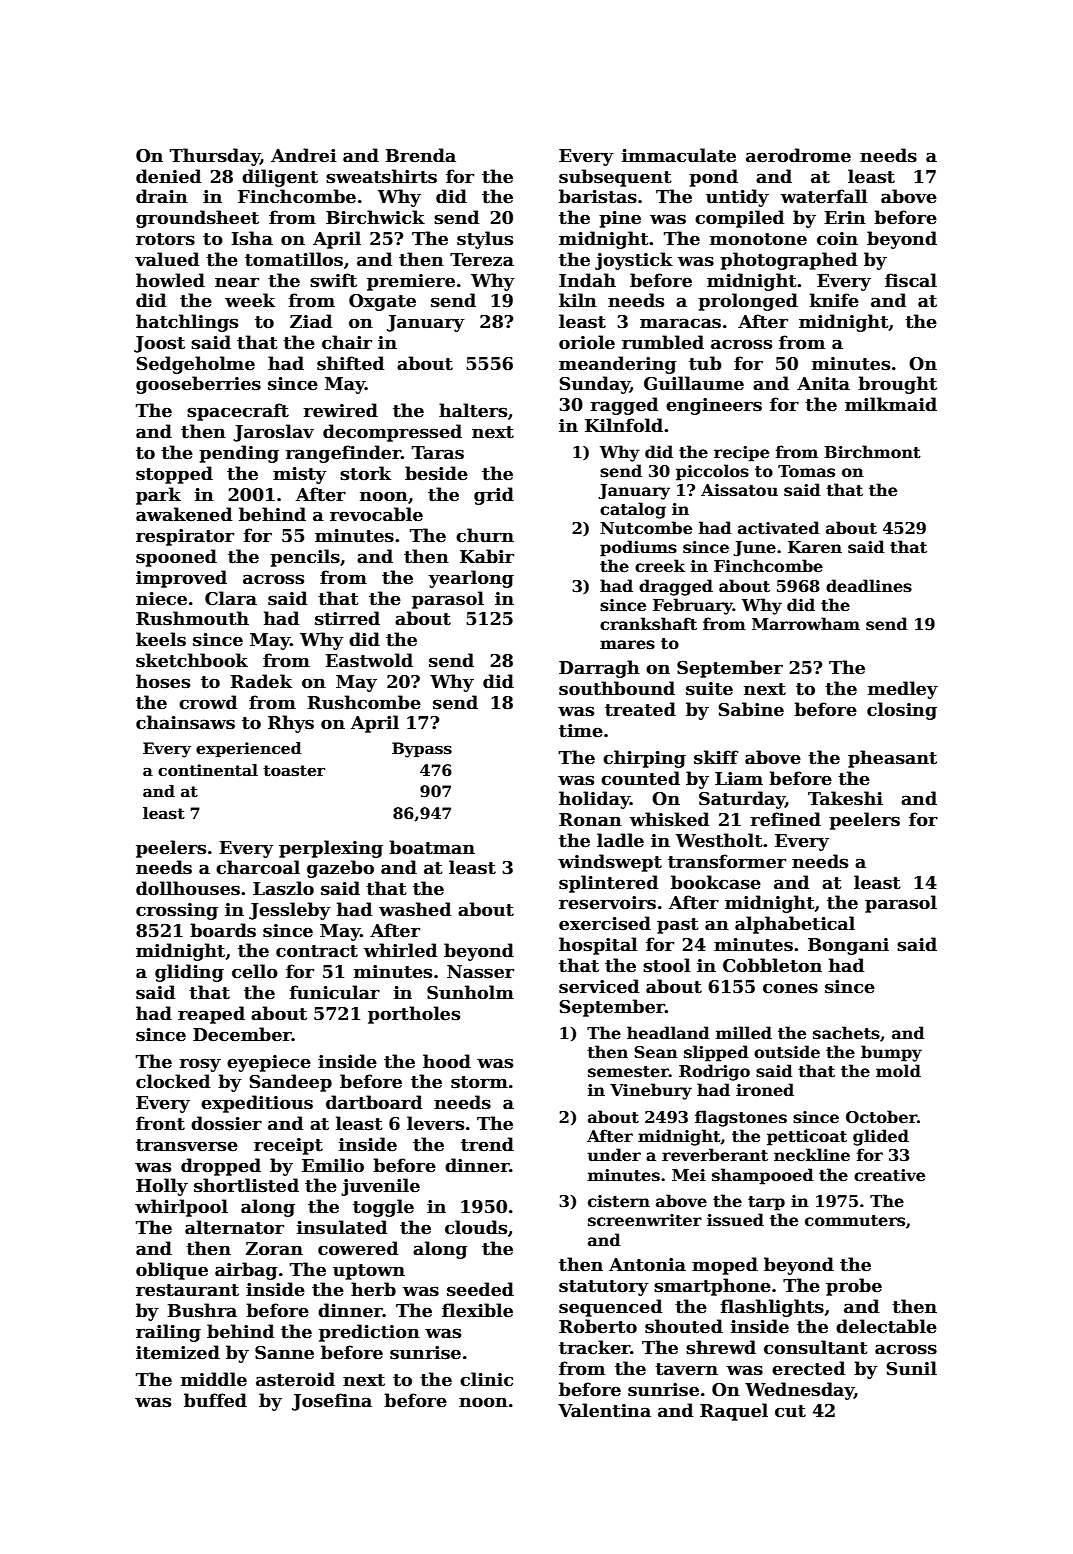 This screenshot has width=1073, height=1554. What do you see at coordinates (480, 972) in the screenshot?
I see `Nasser` at bounding box center [480, 972].
